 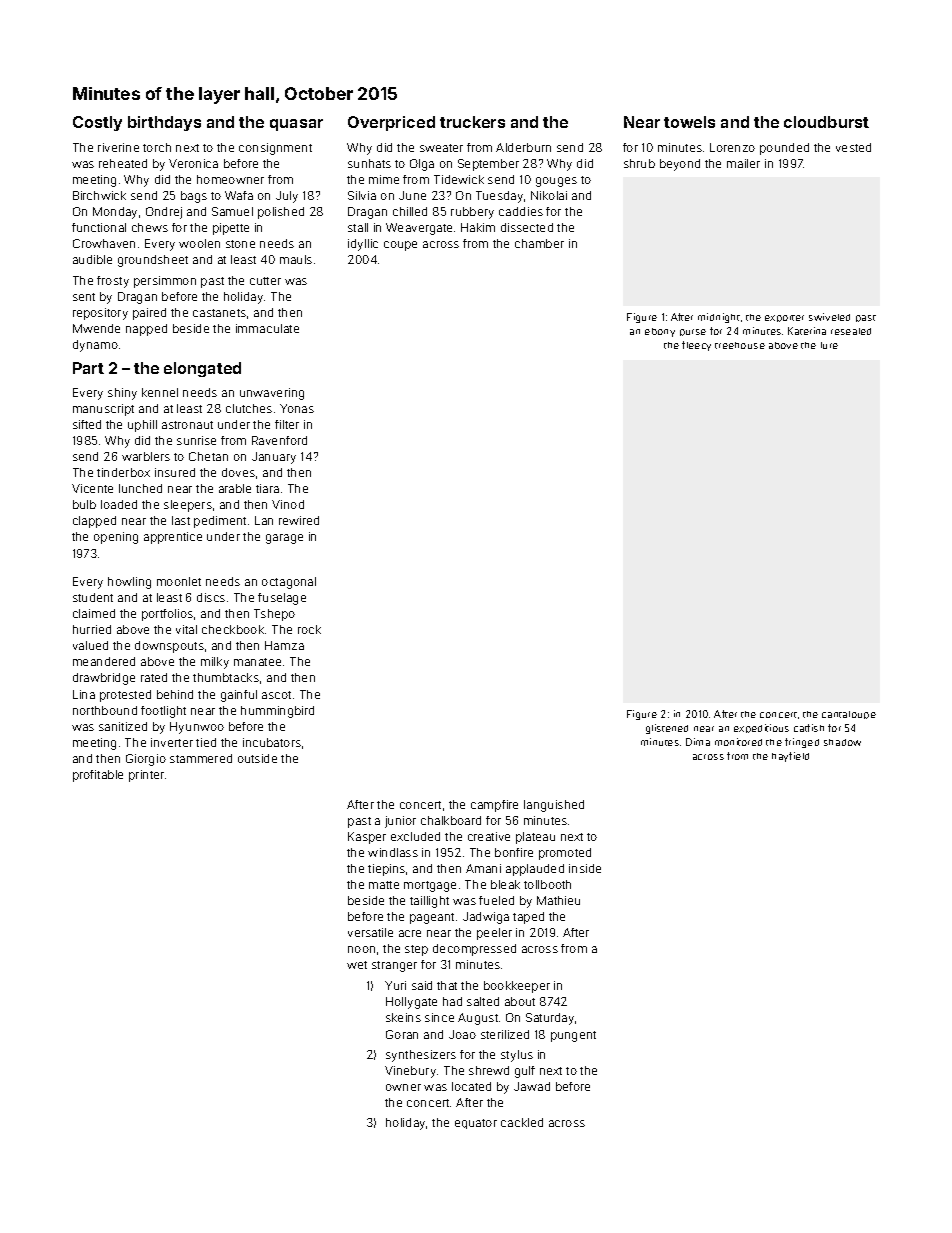 What do you see at coordinates (84, 297) in the screenshot?
I see `sent` at bounding box center [84, 297].
